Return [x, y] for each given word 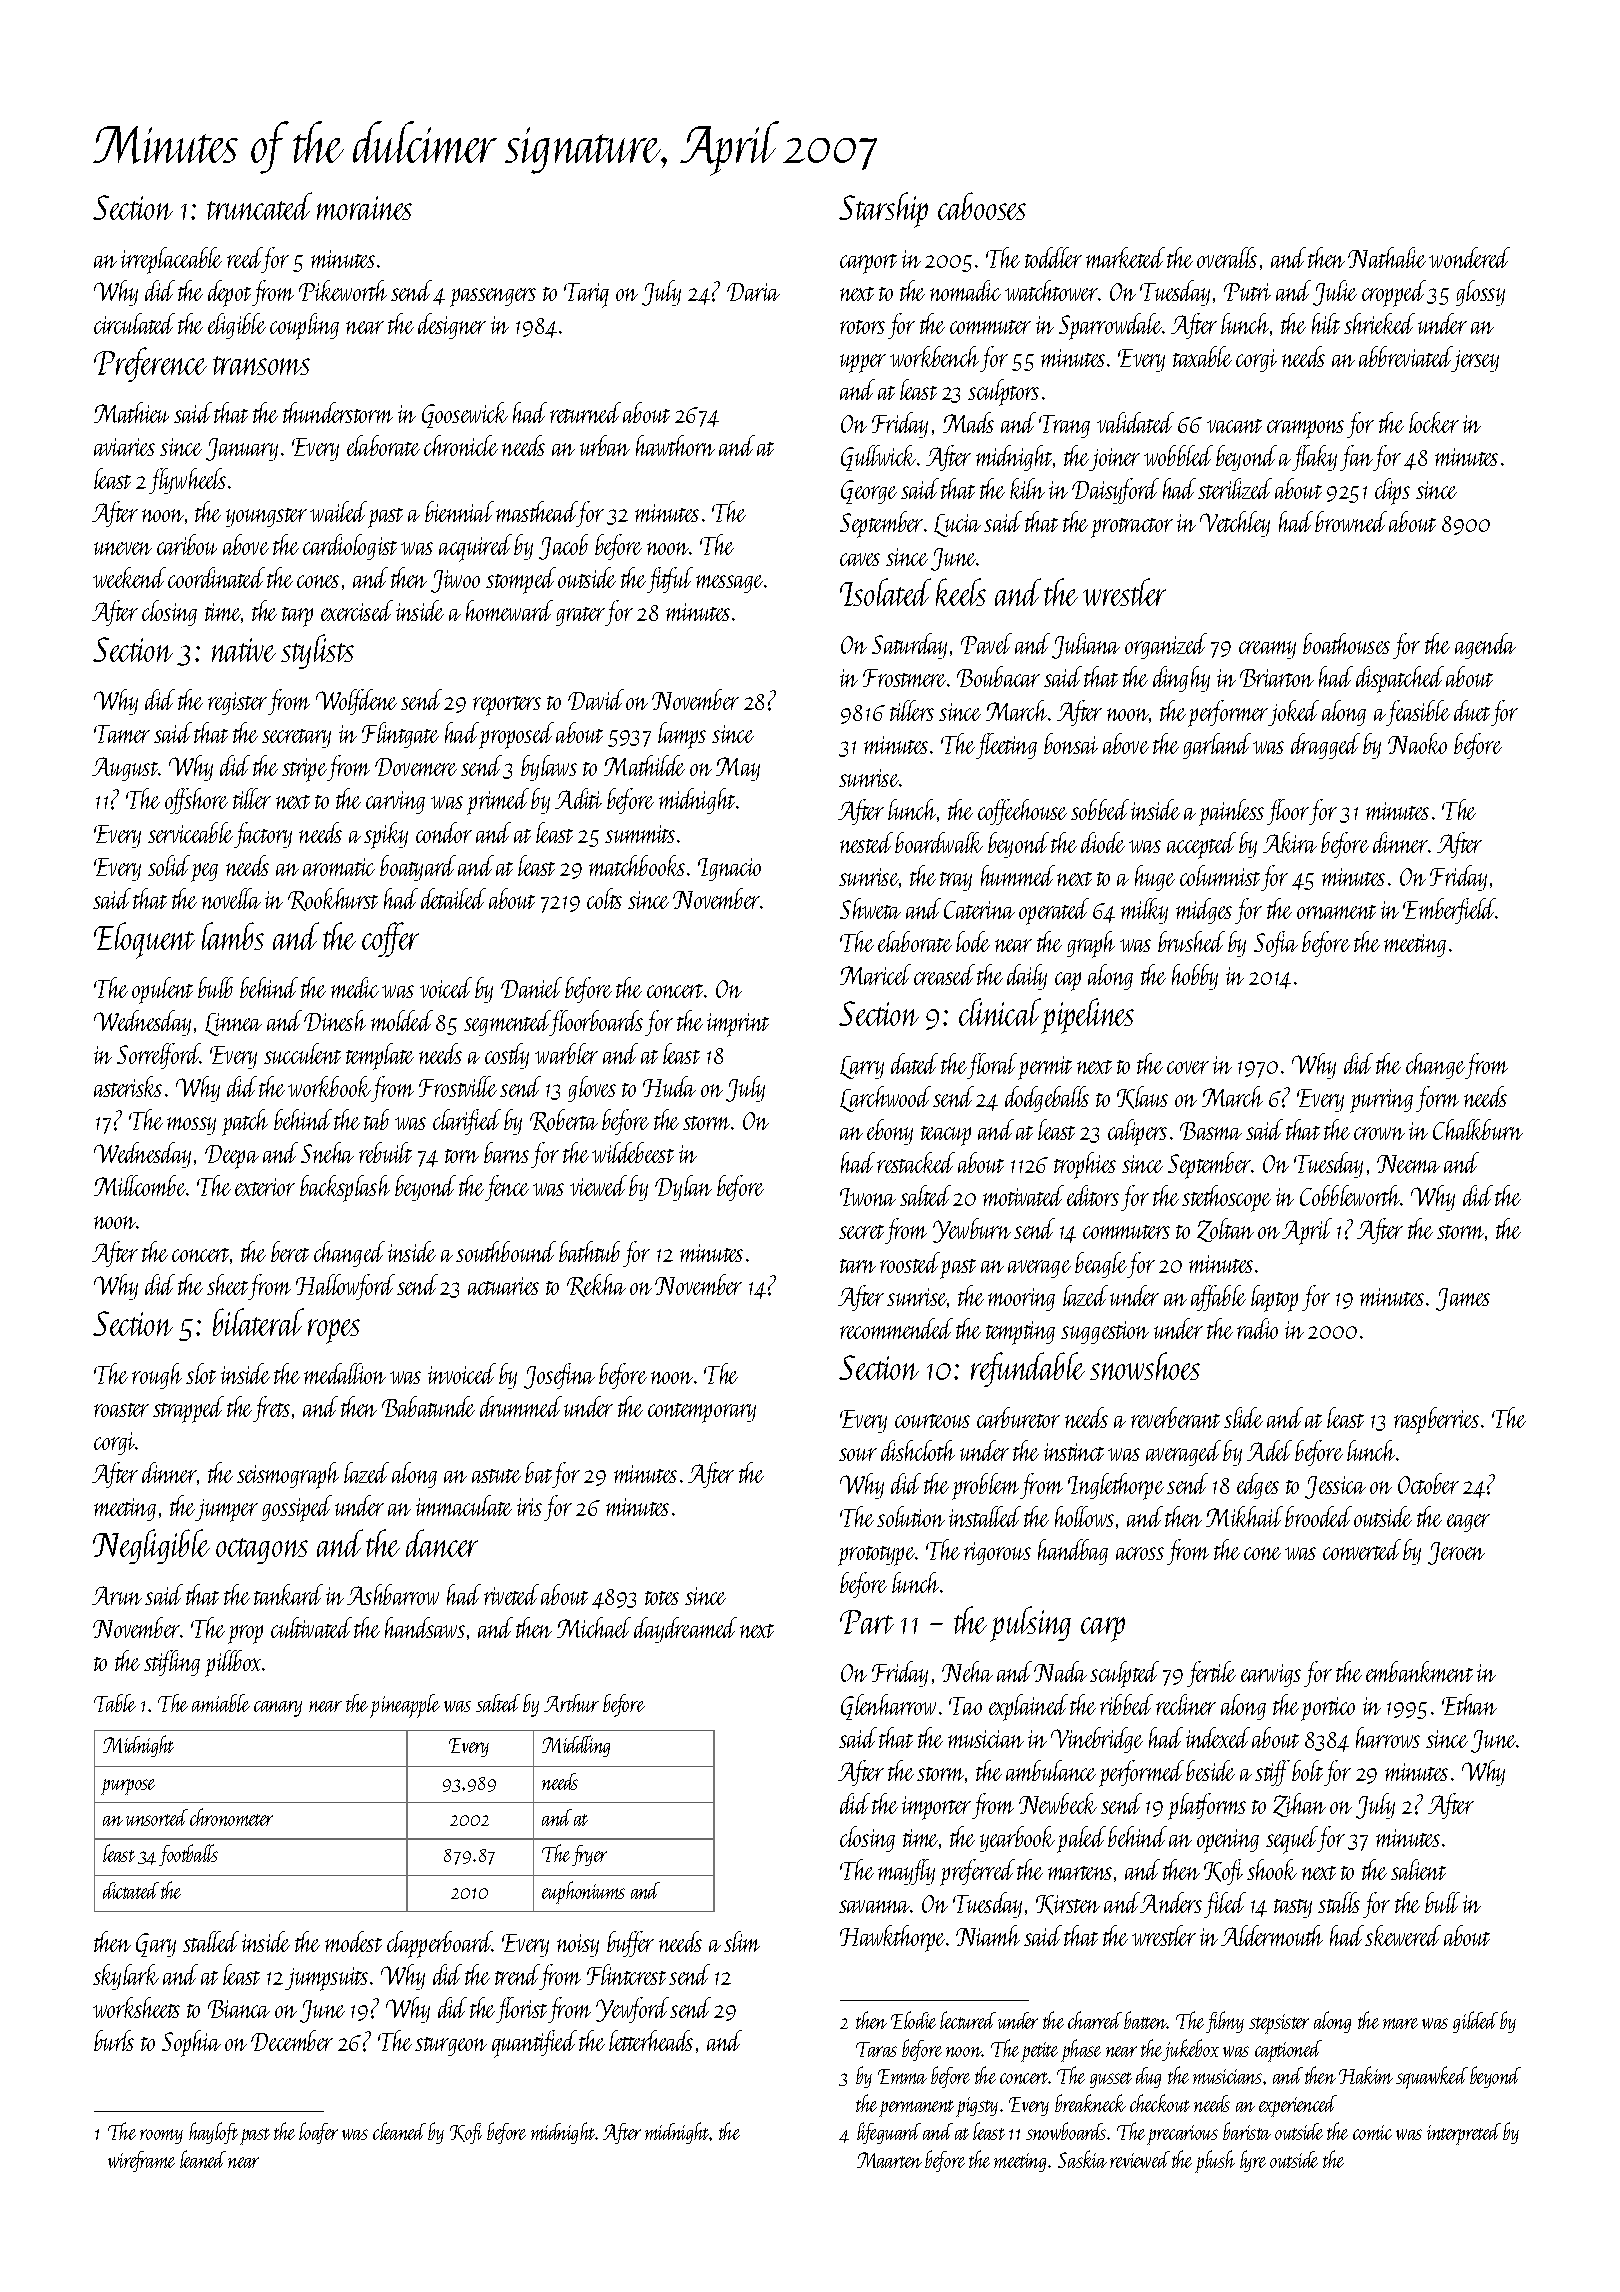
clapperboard [440, 1944]
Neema [1408, 1164]
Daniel [531, 987]
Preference [150, 364]
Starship [883, 210]
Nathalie [1387, 257]
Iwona [868, 1197]
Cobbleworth [1350, 1195]
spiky [386, 835]
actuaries [503, 1286]
